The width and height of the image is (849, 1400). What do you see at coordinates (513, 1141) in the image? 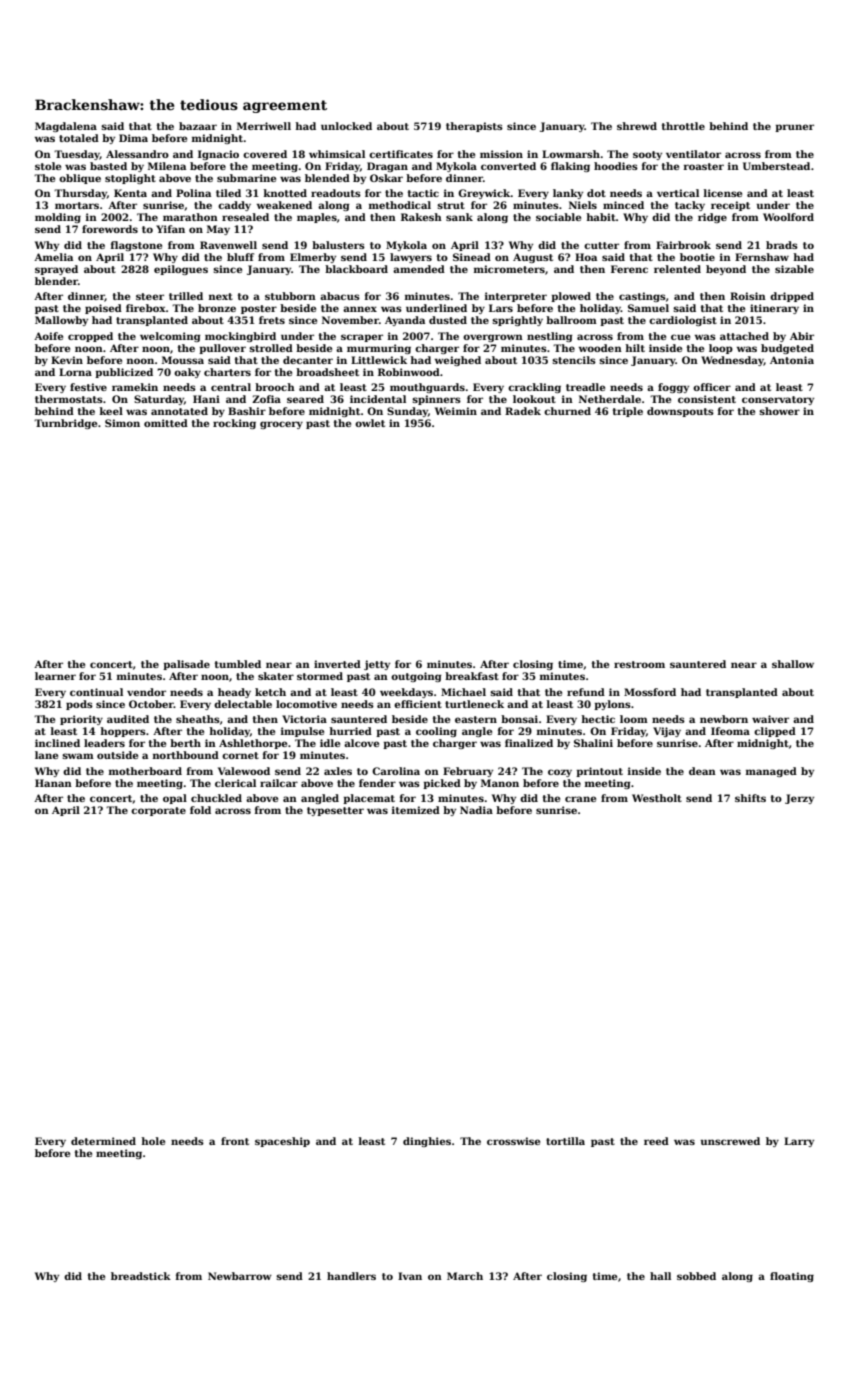
I see `crosswise` at bounding box center [513, 1141].
